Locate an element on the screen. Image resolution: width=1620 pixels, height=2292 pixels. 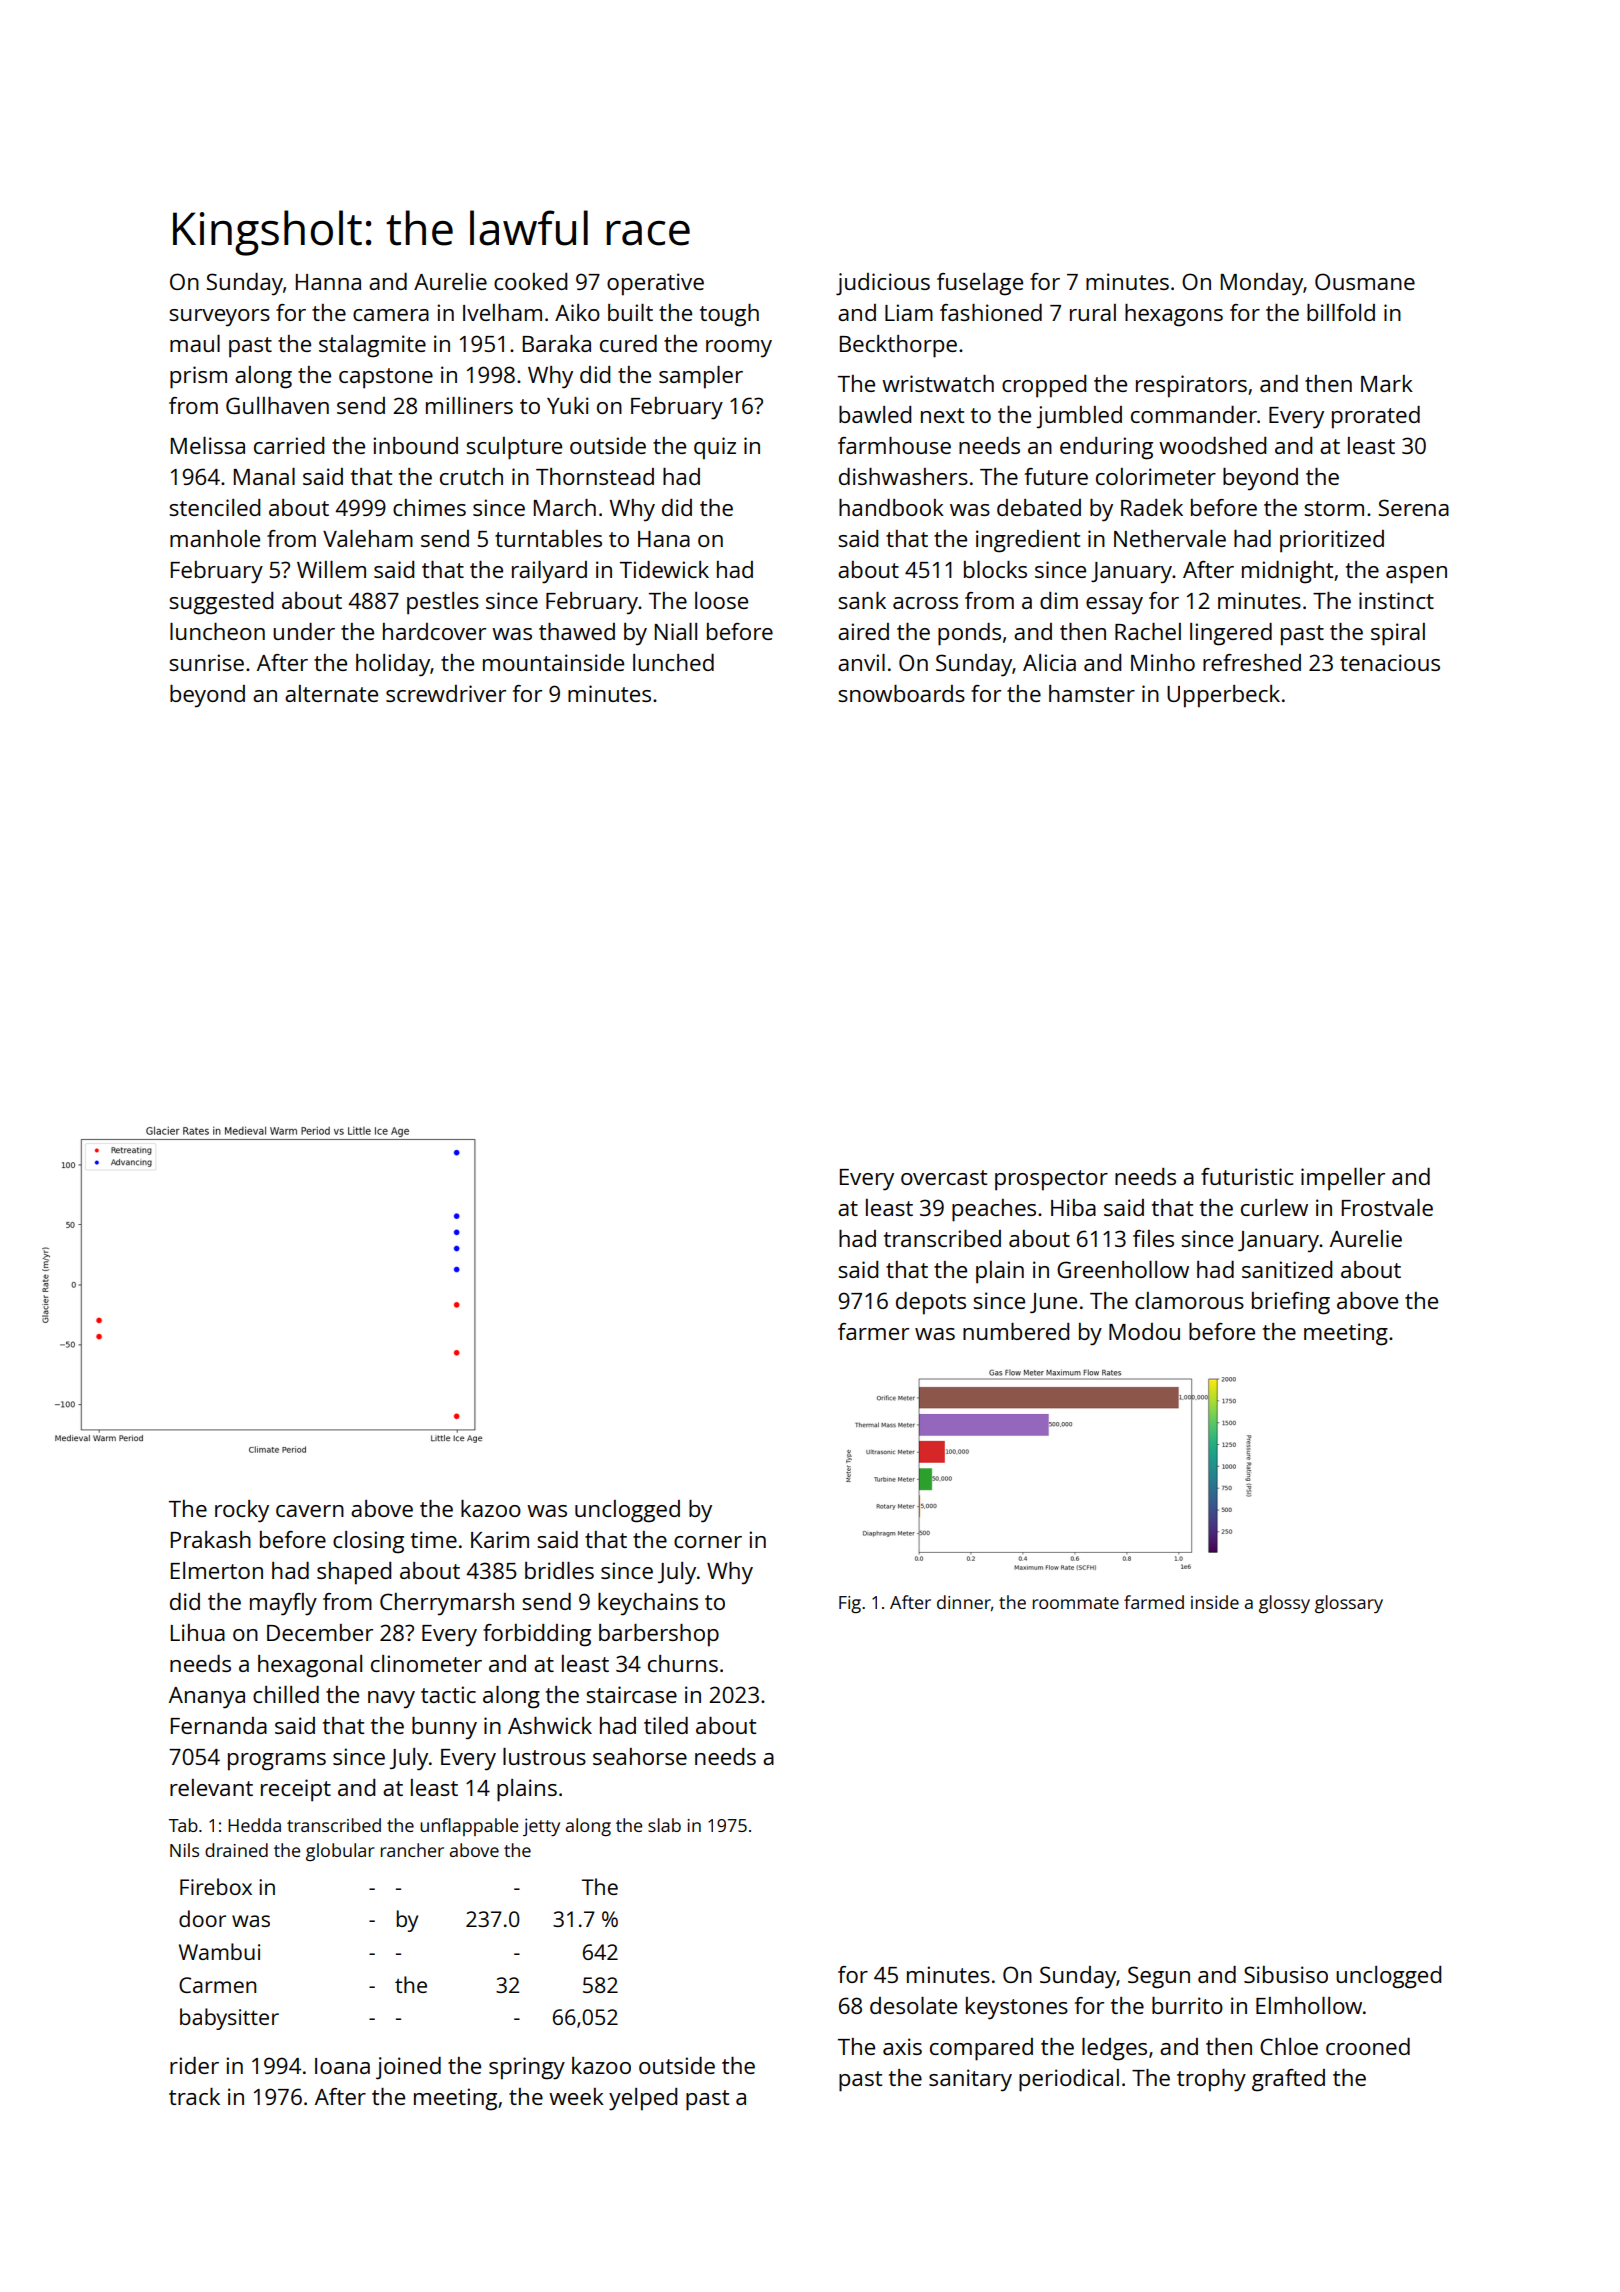
yelped is located at coordinates (643, 2099).
